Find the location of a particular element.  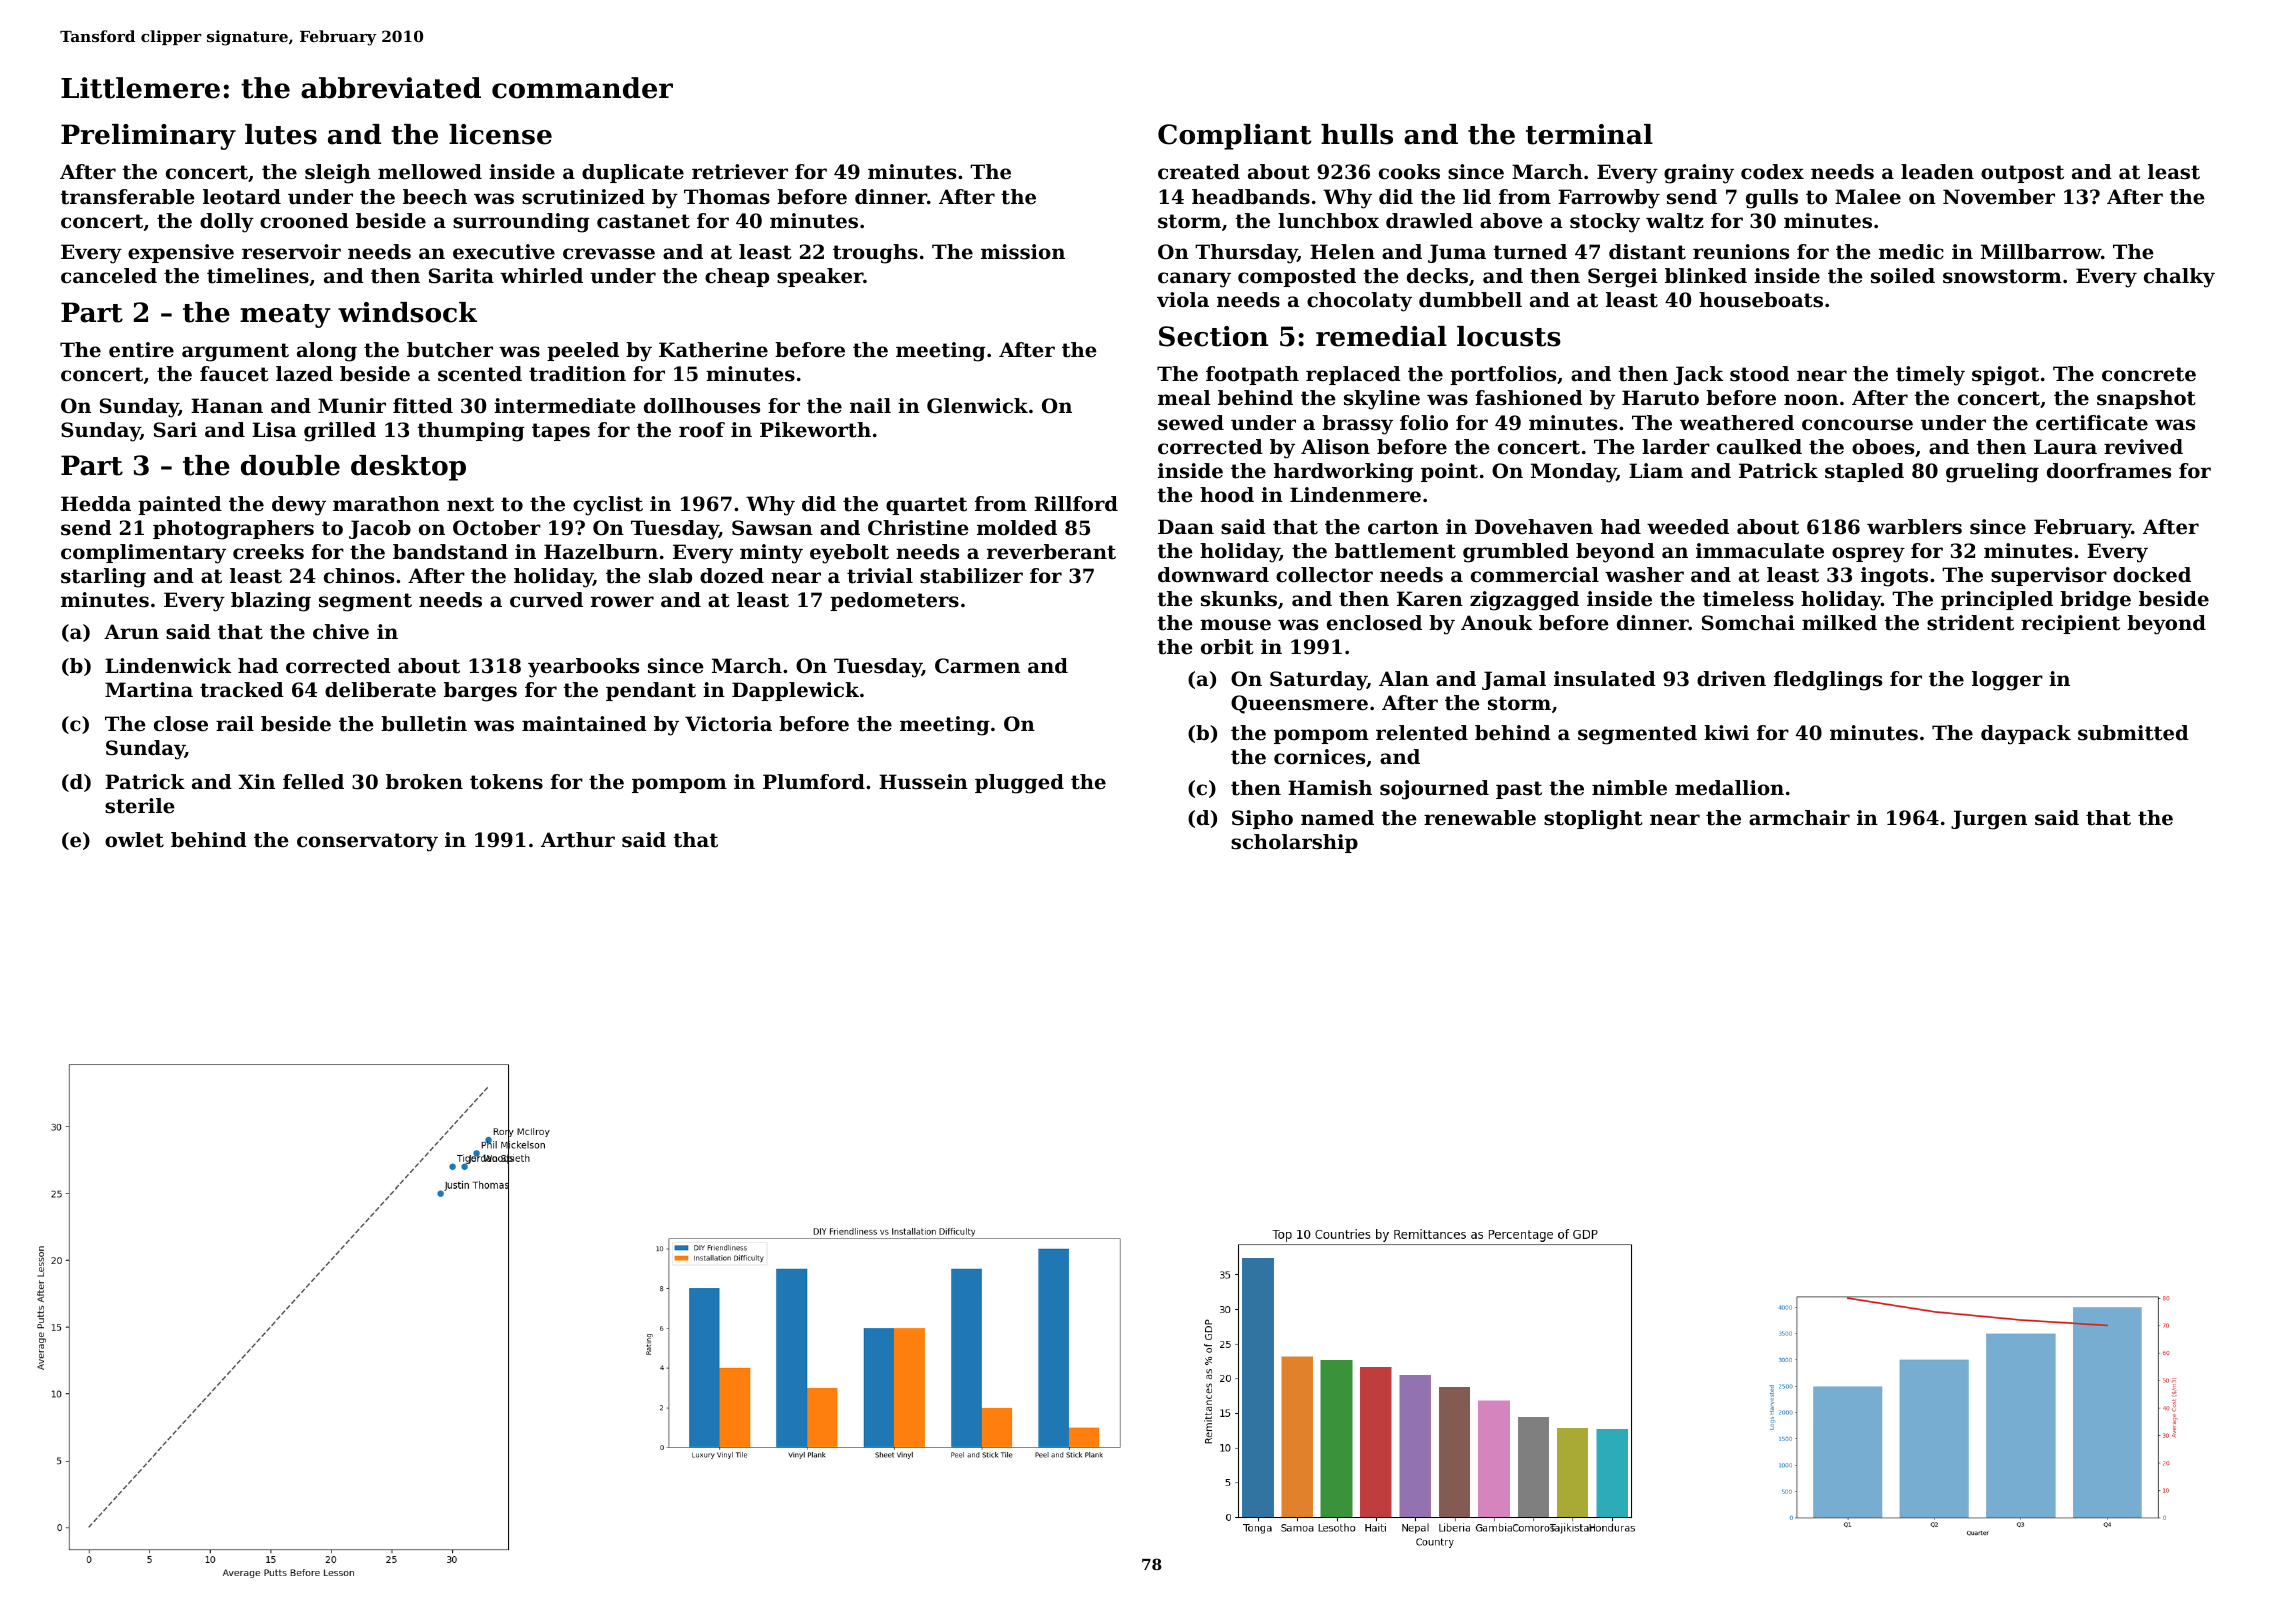

chinos is located at coordinates (359, 576).
